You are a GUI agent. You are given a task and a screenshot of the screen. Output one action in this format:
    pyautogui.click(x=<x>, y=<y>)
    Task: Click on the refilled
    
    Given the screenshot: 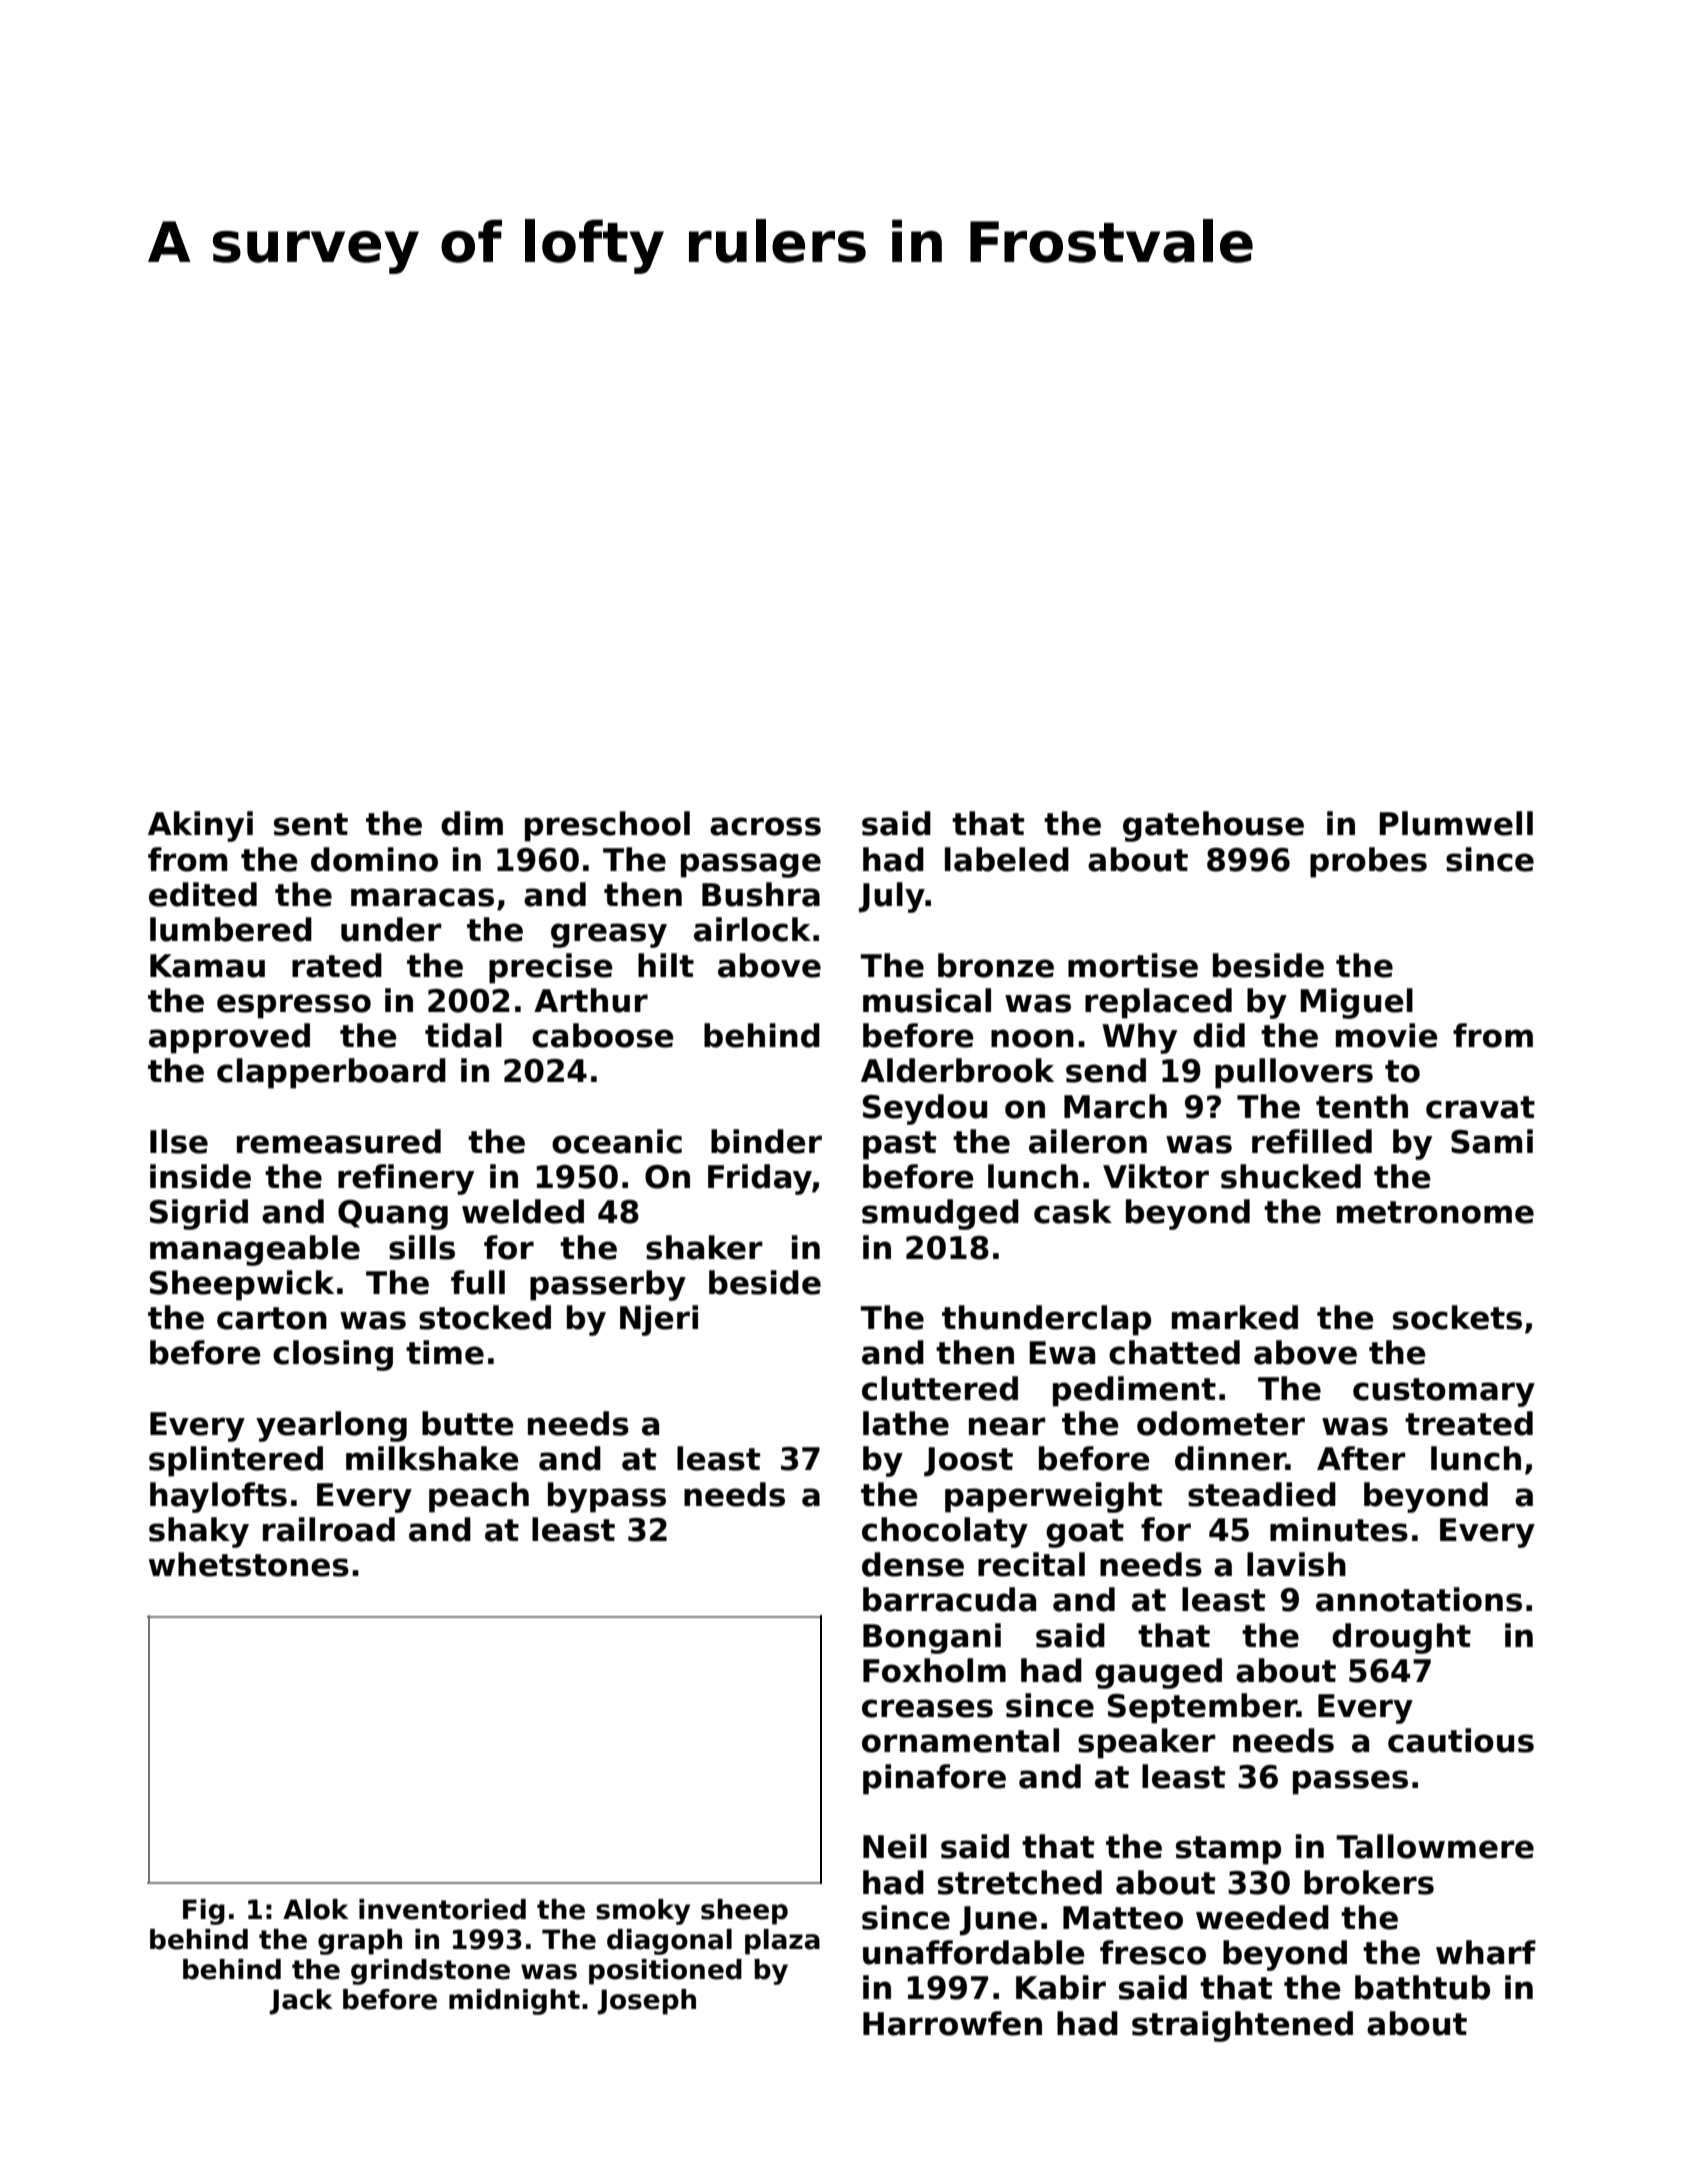 What is the action you would take?
    pyautogui.click(x=1312, y=1141)
